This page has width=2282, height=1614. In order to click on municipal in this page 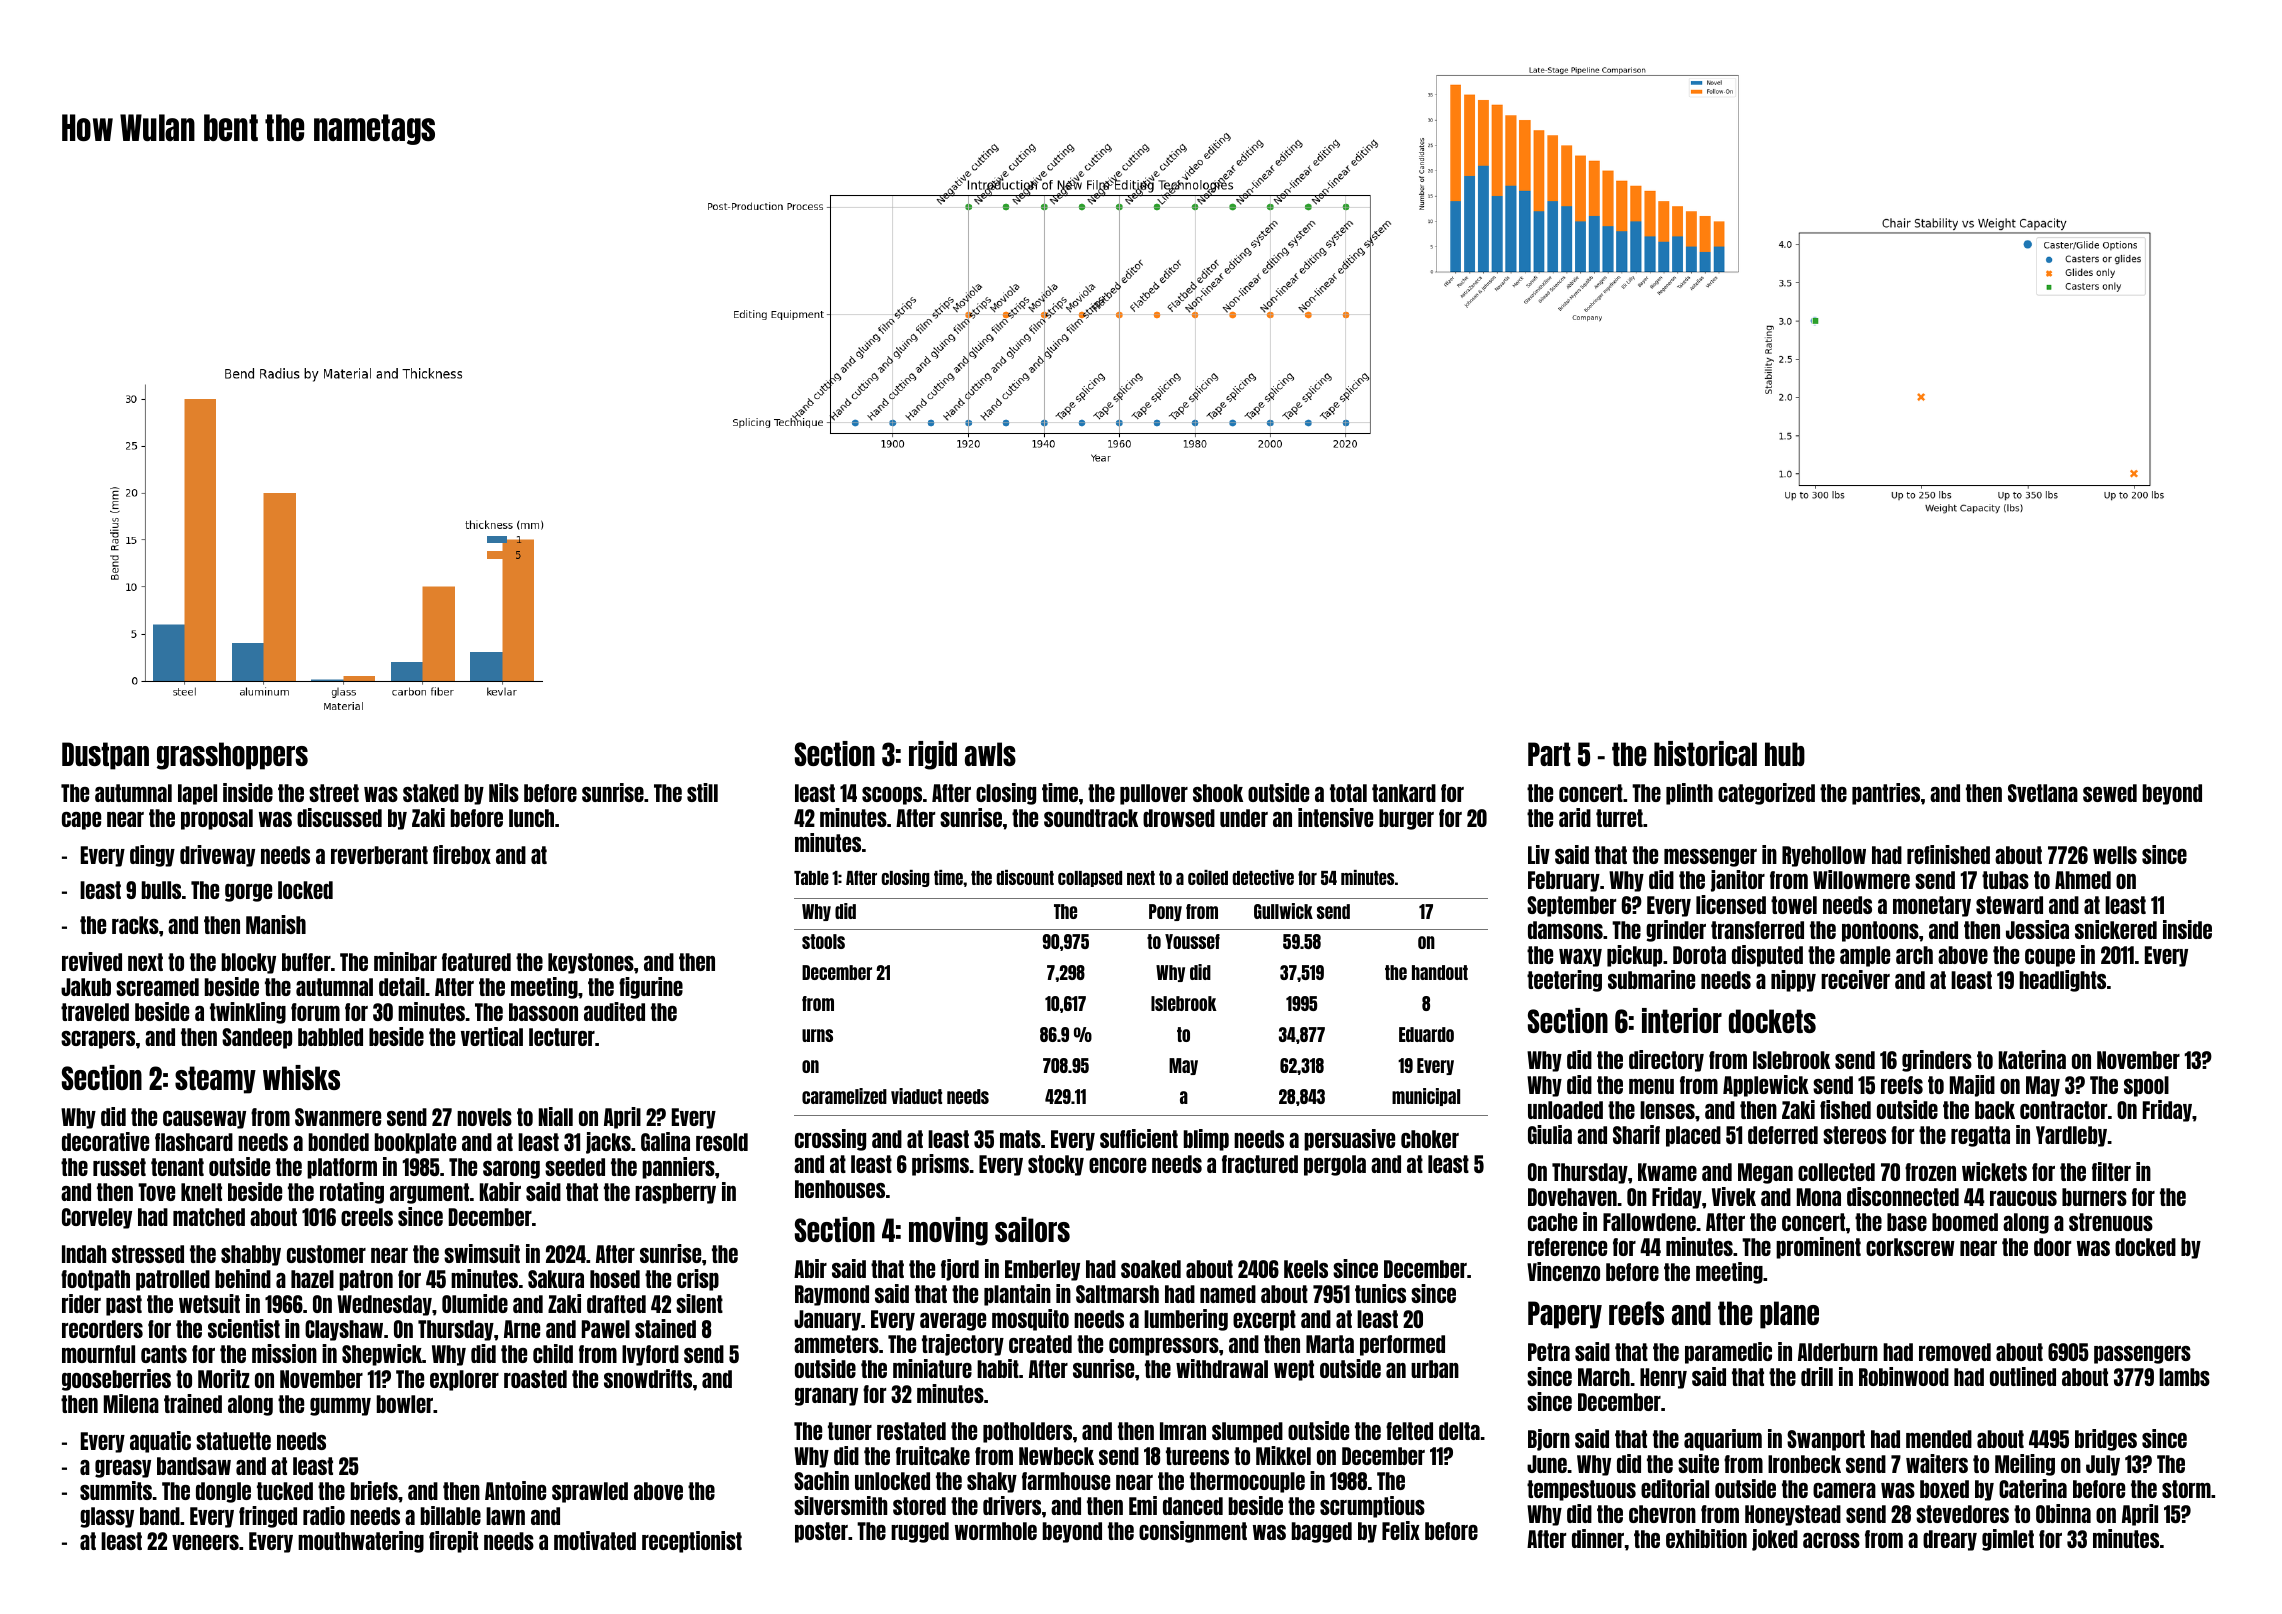, I will do `click(1426, 1097)`.
